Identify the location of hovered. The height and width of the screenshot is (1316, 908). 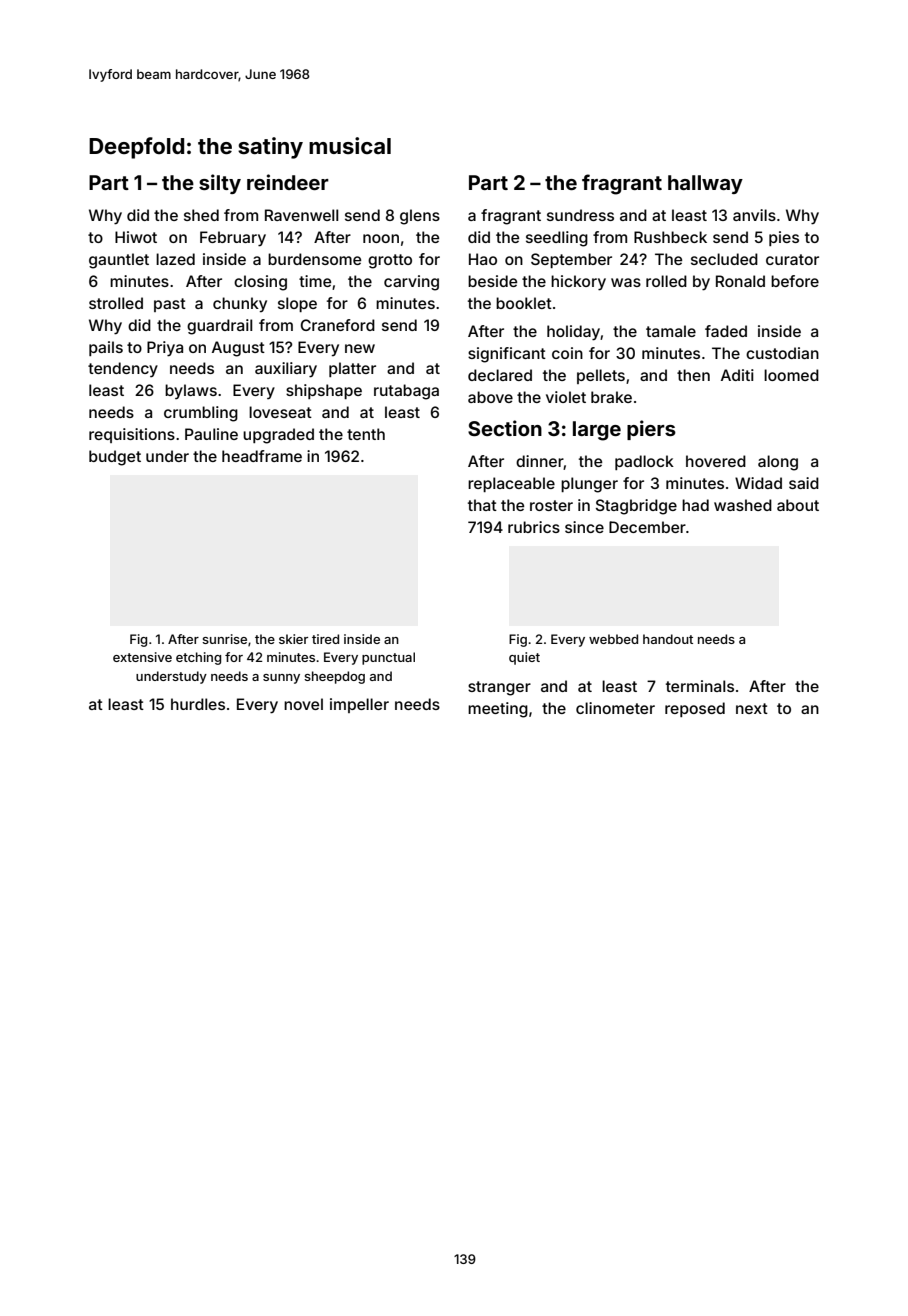
(716, 461).
